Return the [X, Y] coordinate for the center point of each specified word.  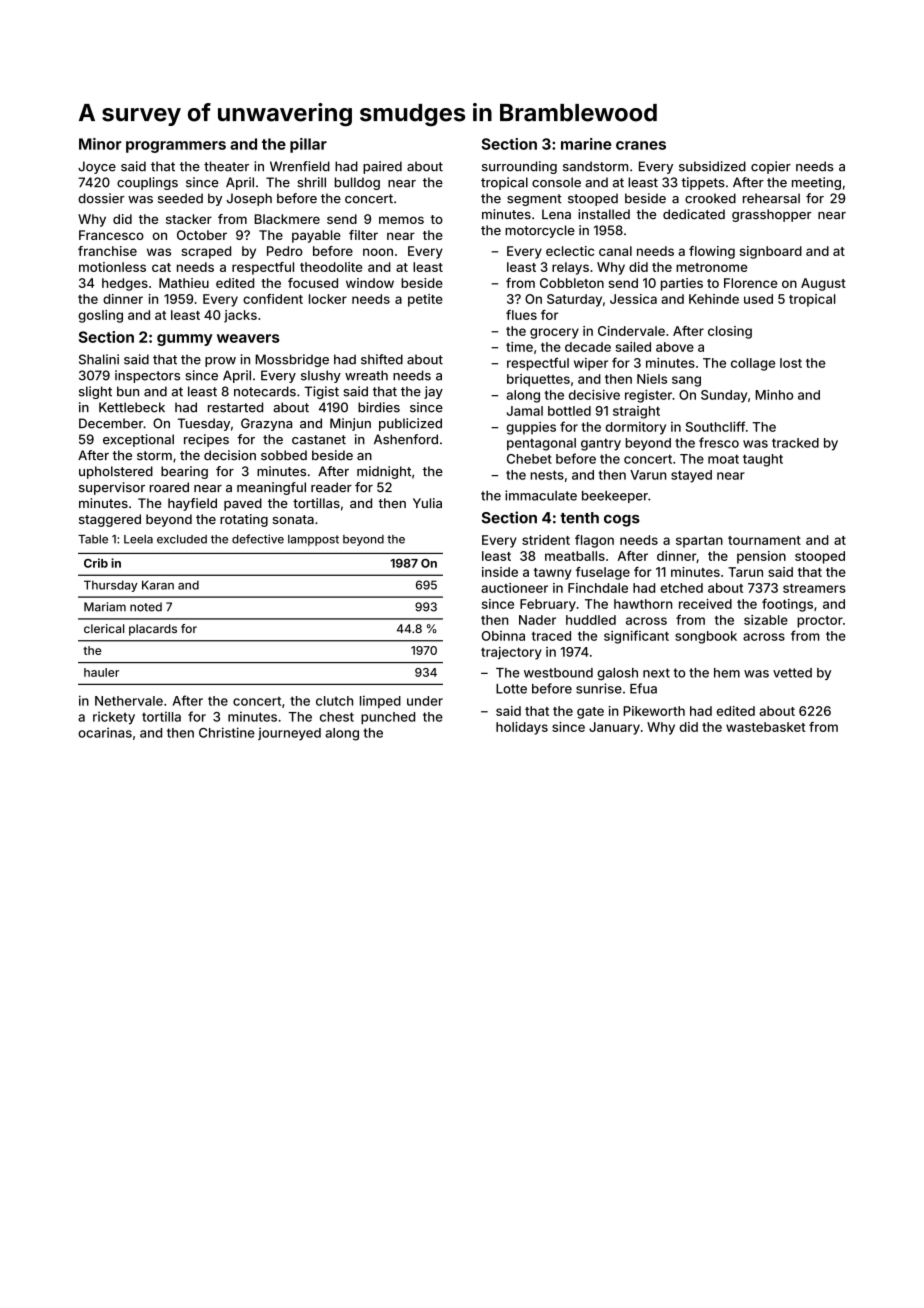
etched [681, 588]
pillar [308, 145]
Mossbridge [292, 360]
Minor [100, 144]
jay [433, 392]
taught [763, 460]
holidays [522, 728]
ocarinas [105, 732]
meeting [816, 183]
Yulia [427, 503]
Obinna [503, 636]
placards [153, 630]
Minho [774, 395]
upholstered [116, 472]
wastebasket [766, 727]
